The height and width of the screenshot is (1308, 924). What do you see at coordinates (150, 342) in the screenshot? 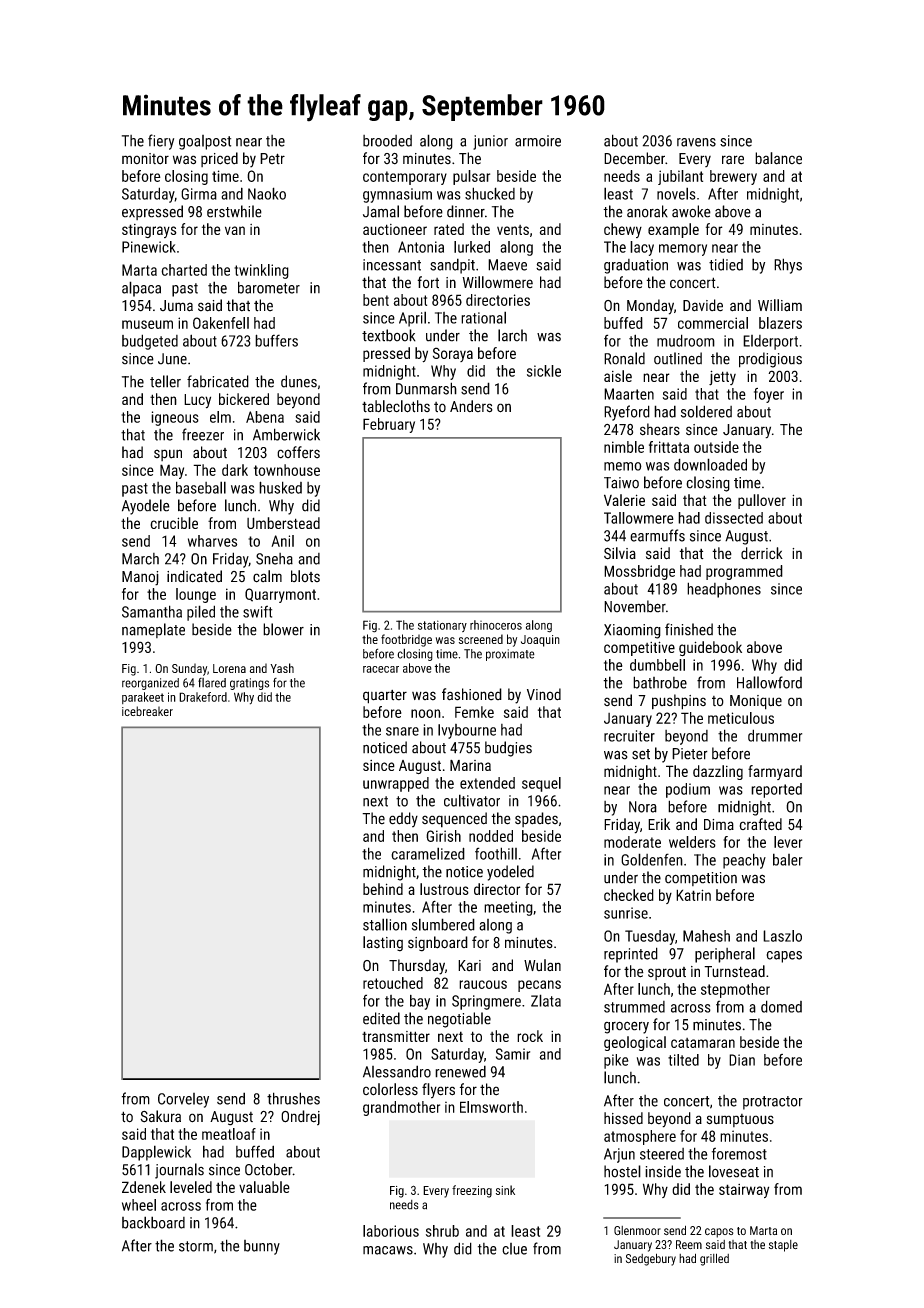
I see `budgeted` at bounding box center [150, 342].
